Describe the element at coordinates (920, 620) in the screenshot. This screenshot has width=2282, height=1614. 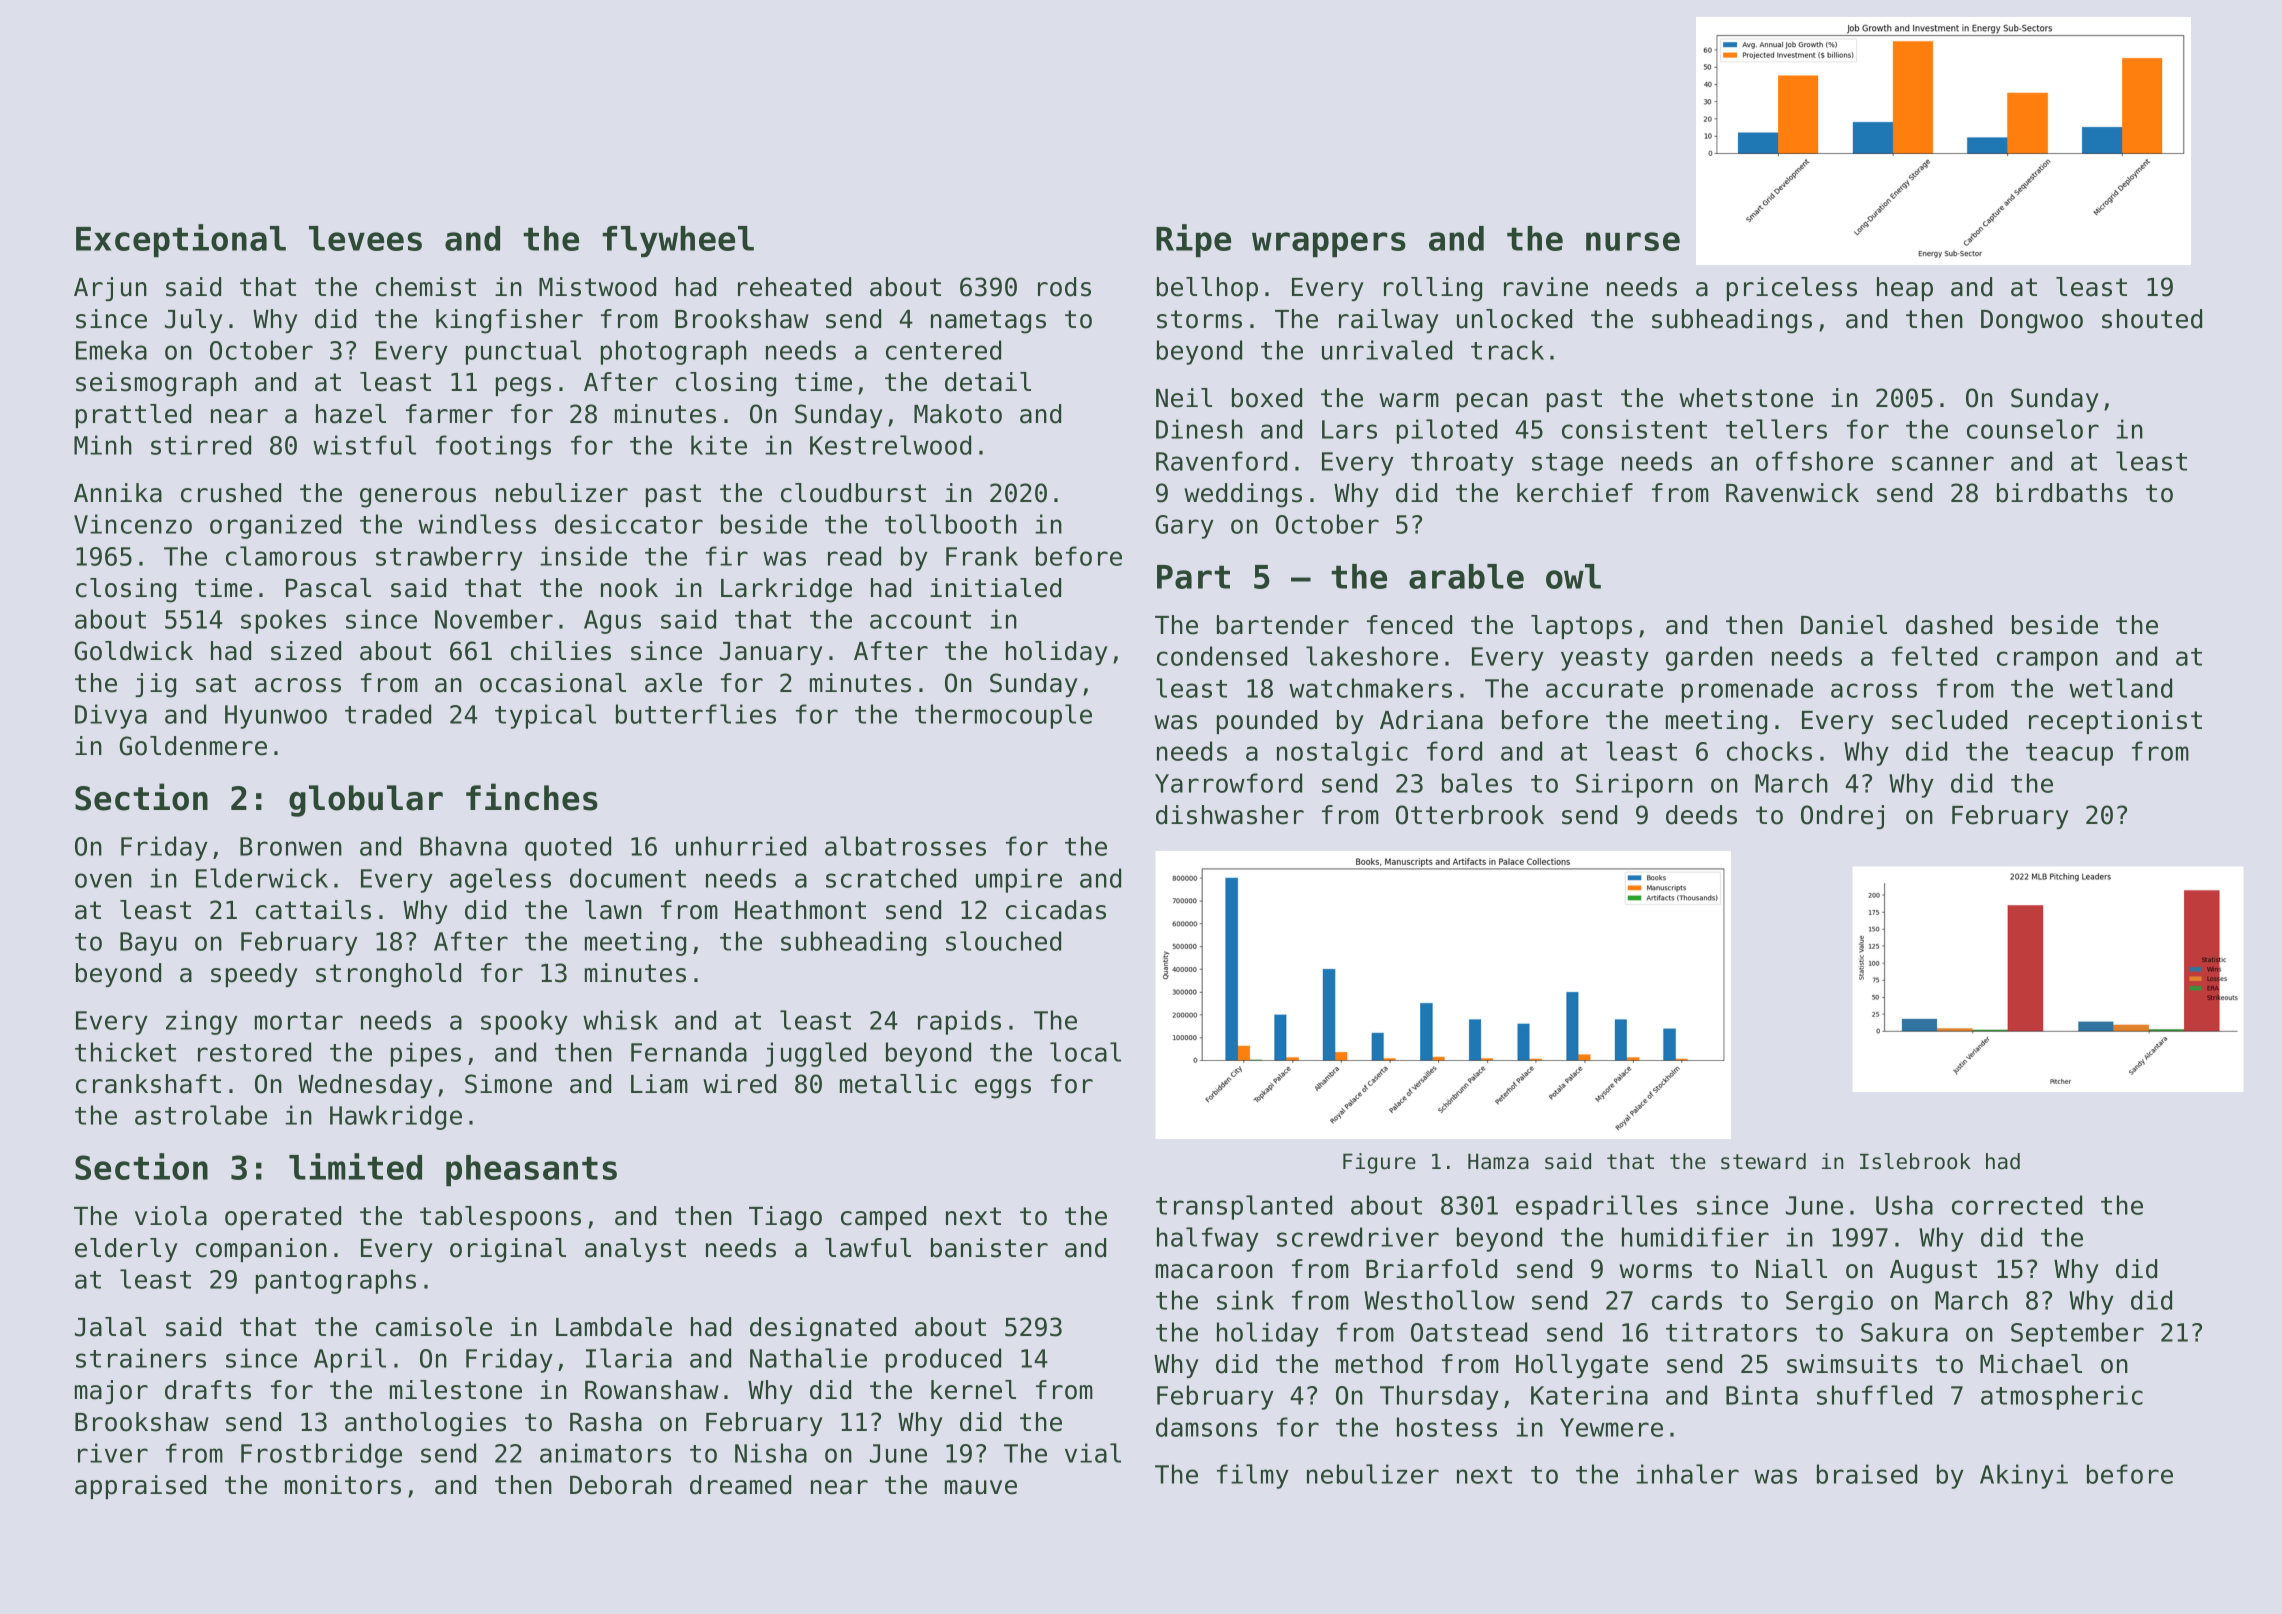
I see `account` at that location.
